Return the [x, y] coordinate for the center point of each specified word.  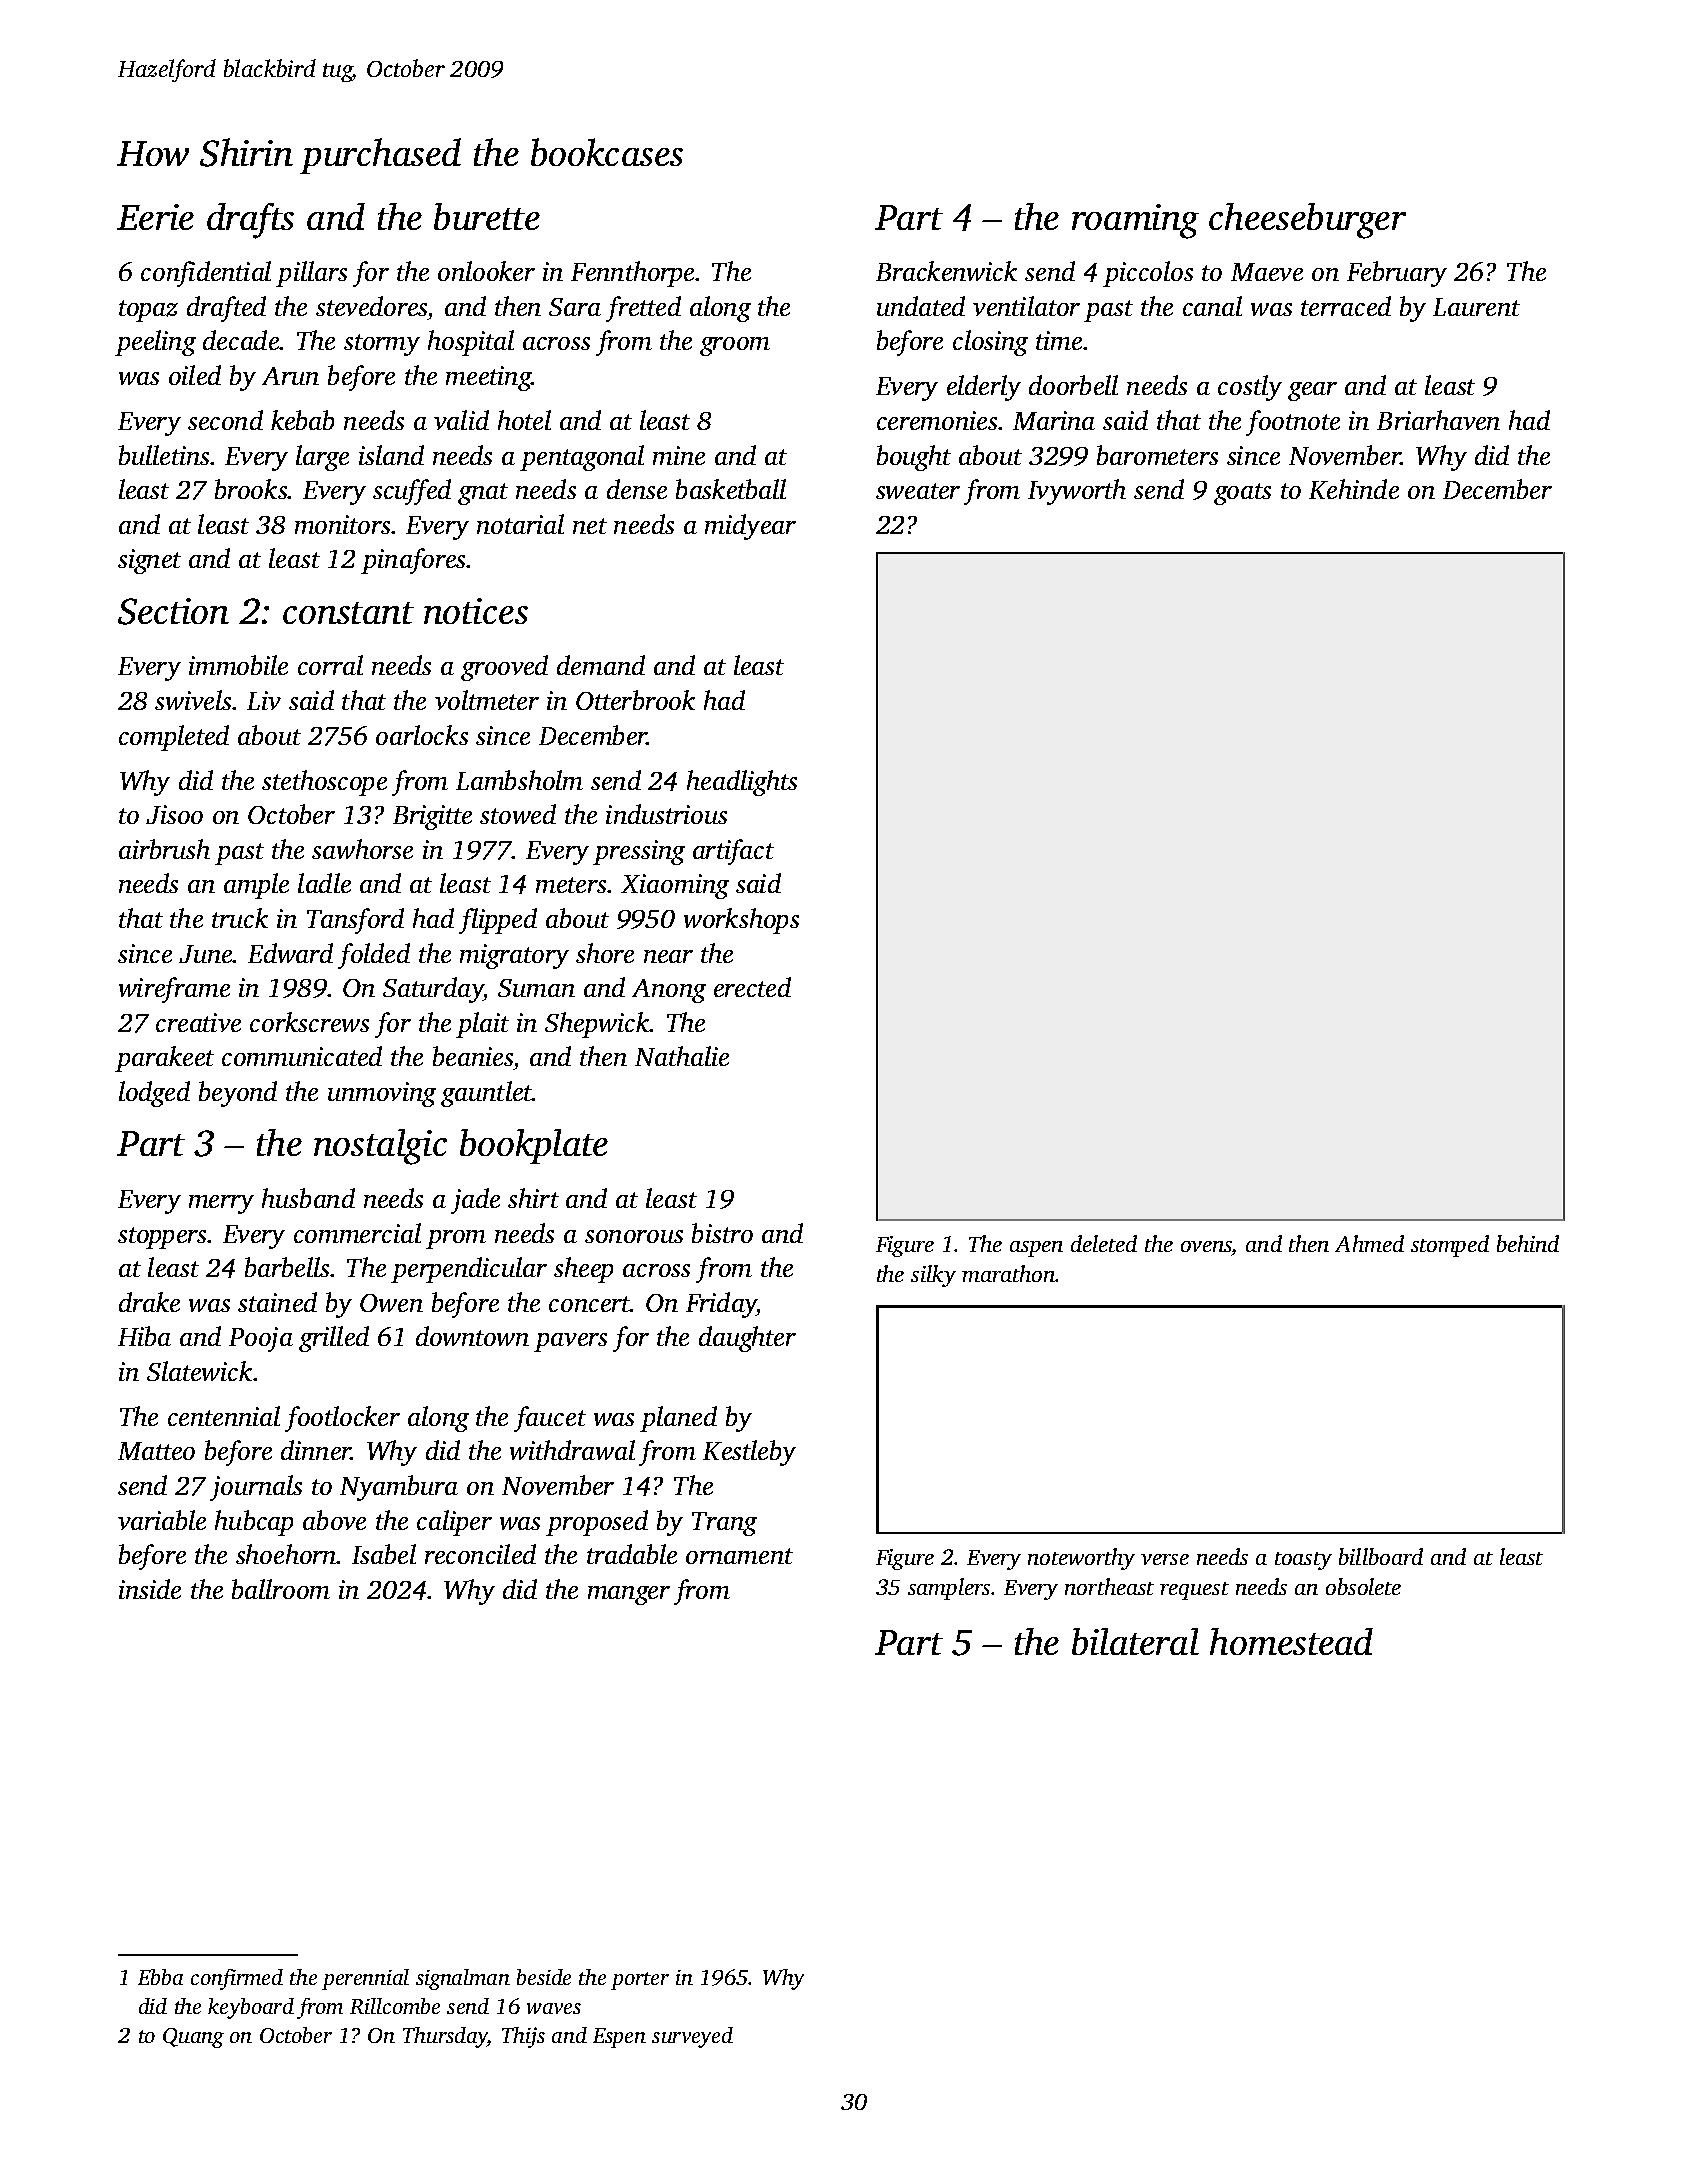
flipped [498, 921]
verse [1165, 1559]
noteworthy [1081, 1559]
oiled [195, 375]
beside [544, 1977]
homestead [1291, 1641]
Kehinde [1354, 489]
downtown [472, 1336]
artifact [733, 852]
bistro [722, 1233]
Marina [1054, 420]
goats [1242, 494]
